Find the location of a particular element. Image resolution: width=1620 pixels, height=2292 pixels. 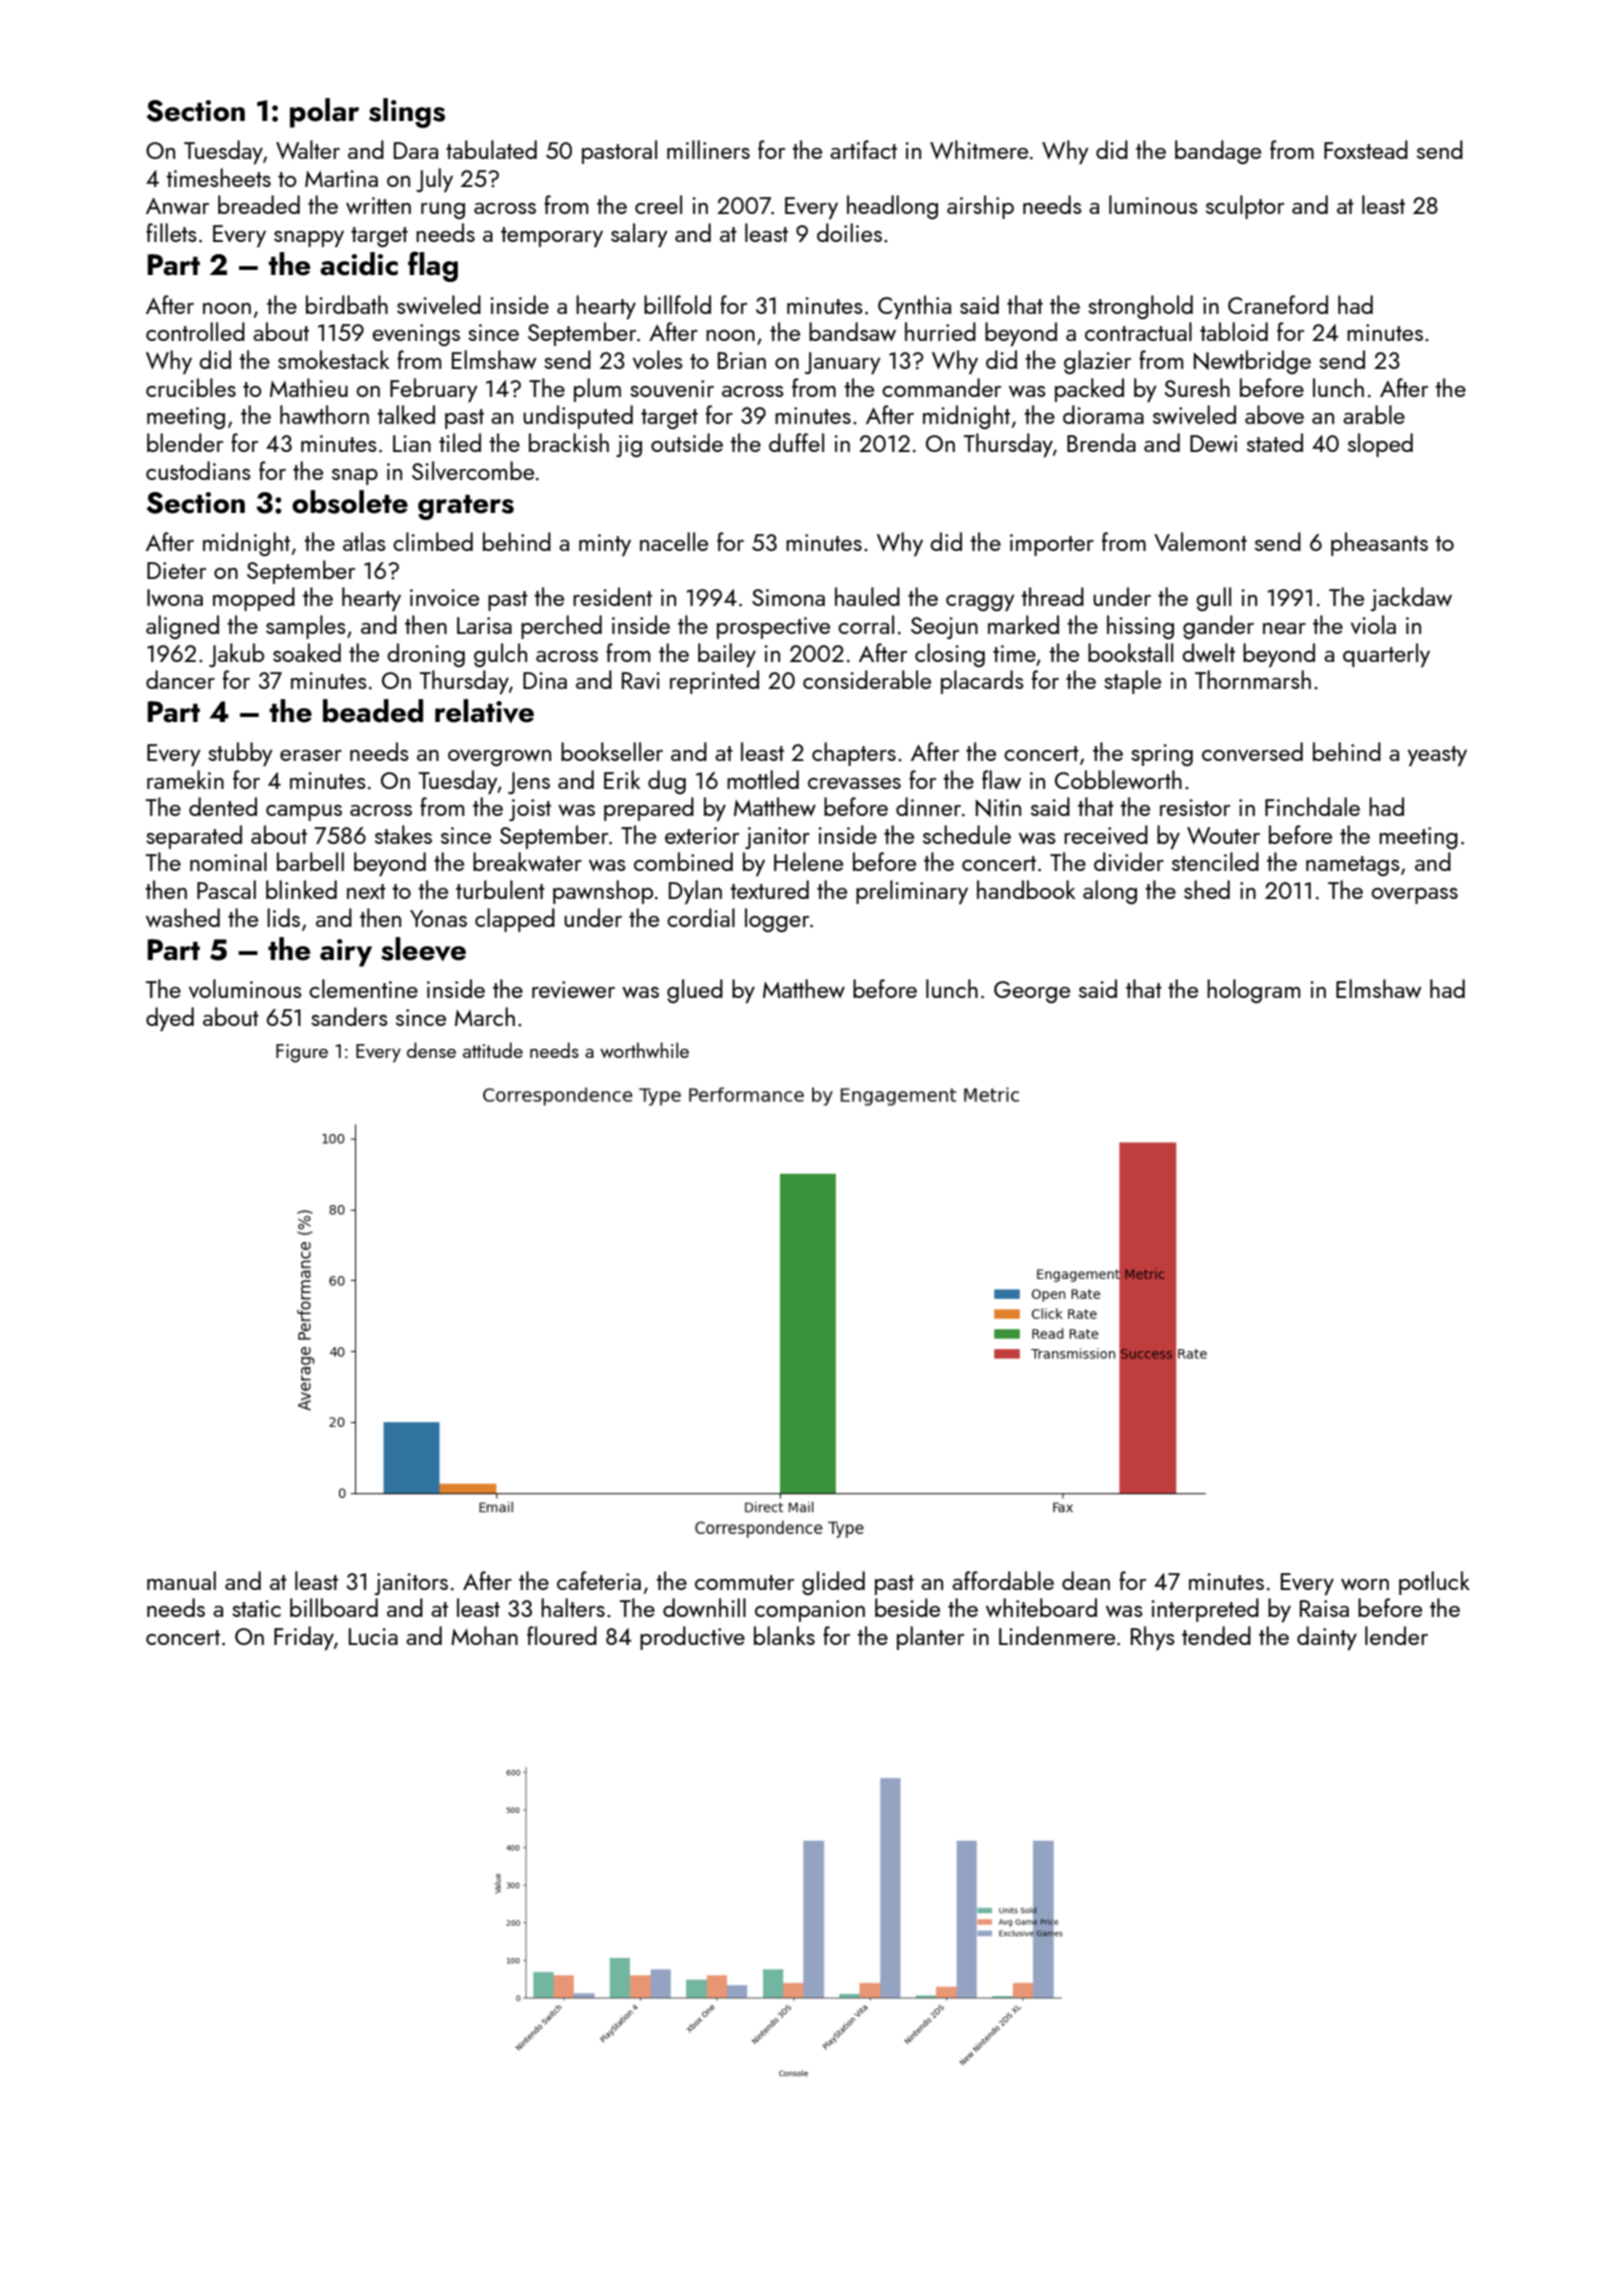

crucibles is located at coordinates (191, 387).
